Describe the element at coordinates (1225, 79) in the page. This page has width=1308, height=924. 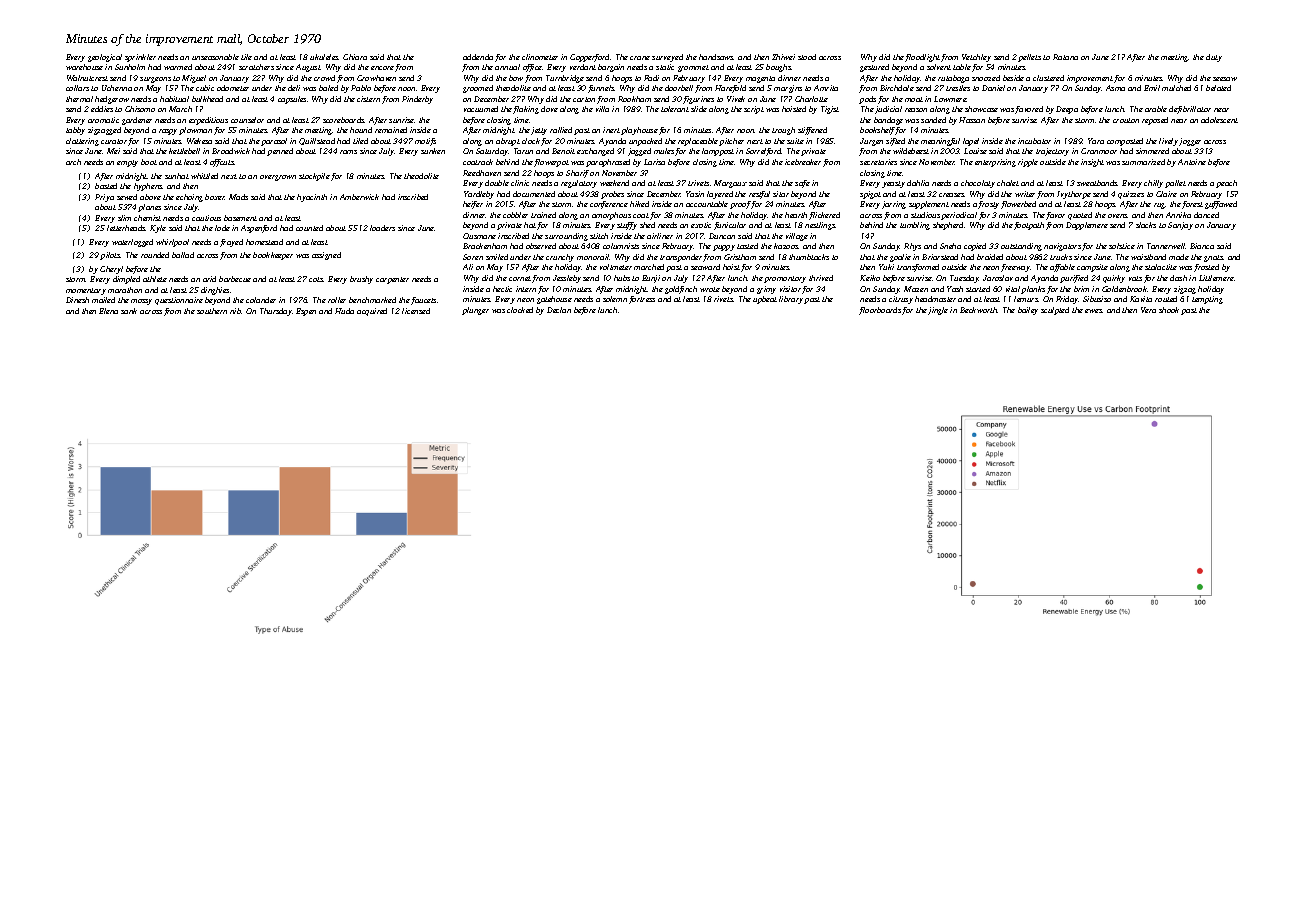
I see `seesaw` at that location.
